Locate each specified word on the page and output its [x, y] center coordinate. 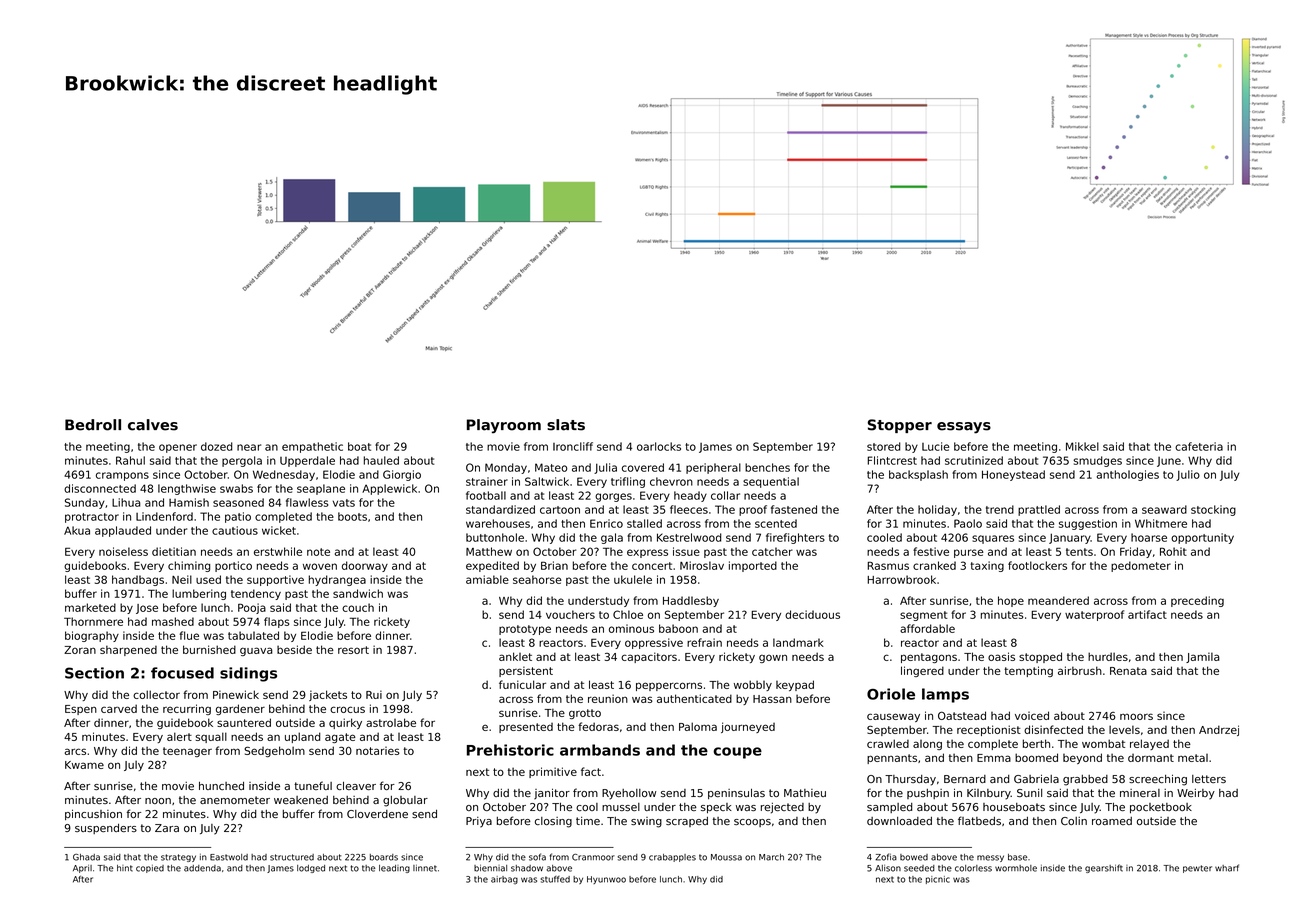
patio [238, 517]
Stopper [900, 426]
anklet [515, 656]
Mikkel [1082, 446]
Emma [994, 758]
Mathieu [805, 793]
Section [94, 673]
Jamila [1202, 657]
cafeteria [1199, 446]
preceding [1197, 601]
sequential [771, 482]
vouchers [570, 614]
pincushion [93, 814]
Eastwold [229, 857]
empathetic [312, 447]
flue [189, 635]
